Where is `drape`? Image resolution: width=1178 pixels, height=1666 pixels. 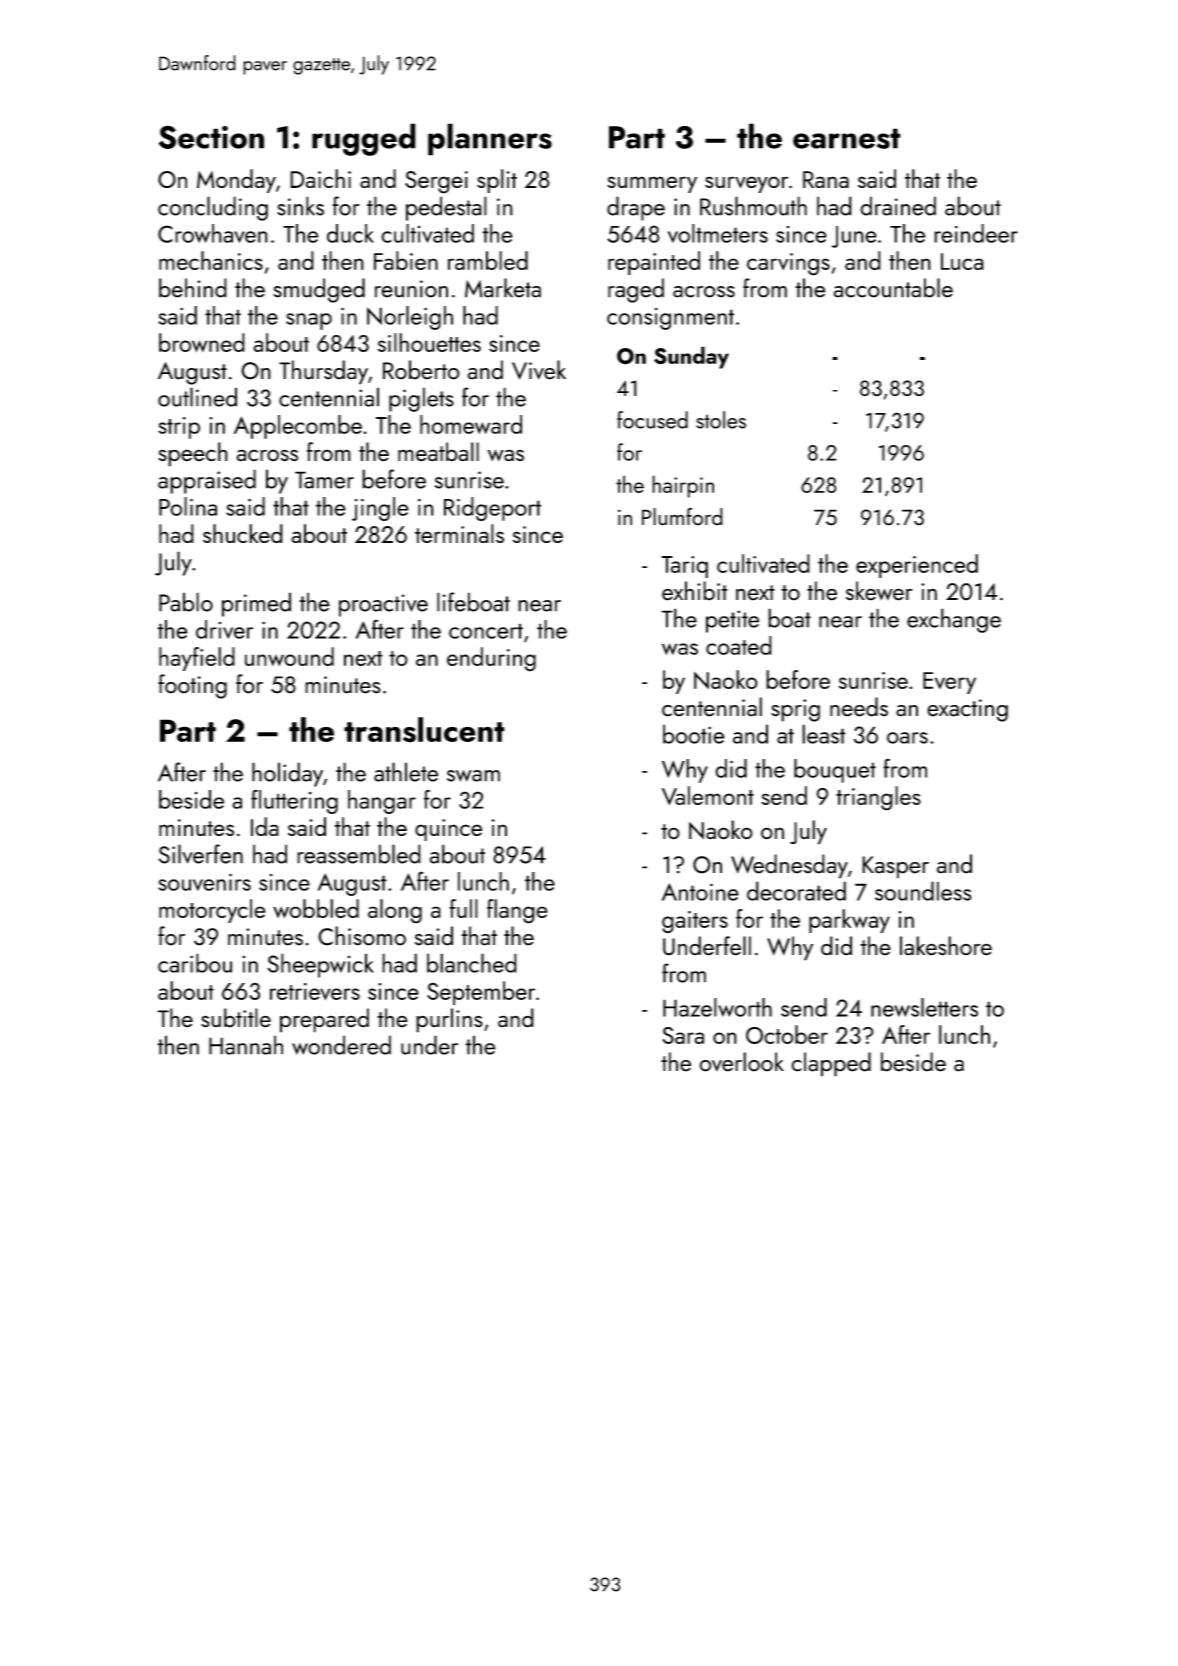 drape is located at coordinates (636, 208).
